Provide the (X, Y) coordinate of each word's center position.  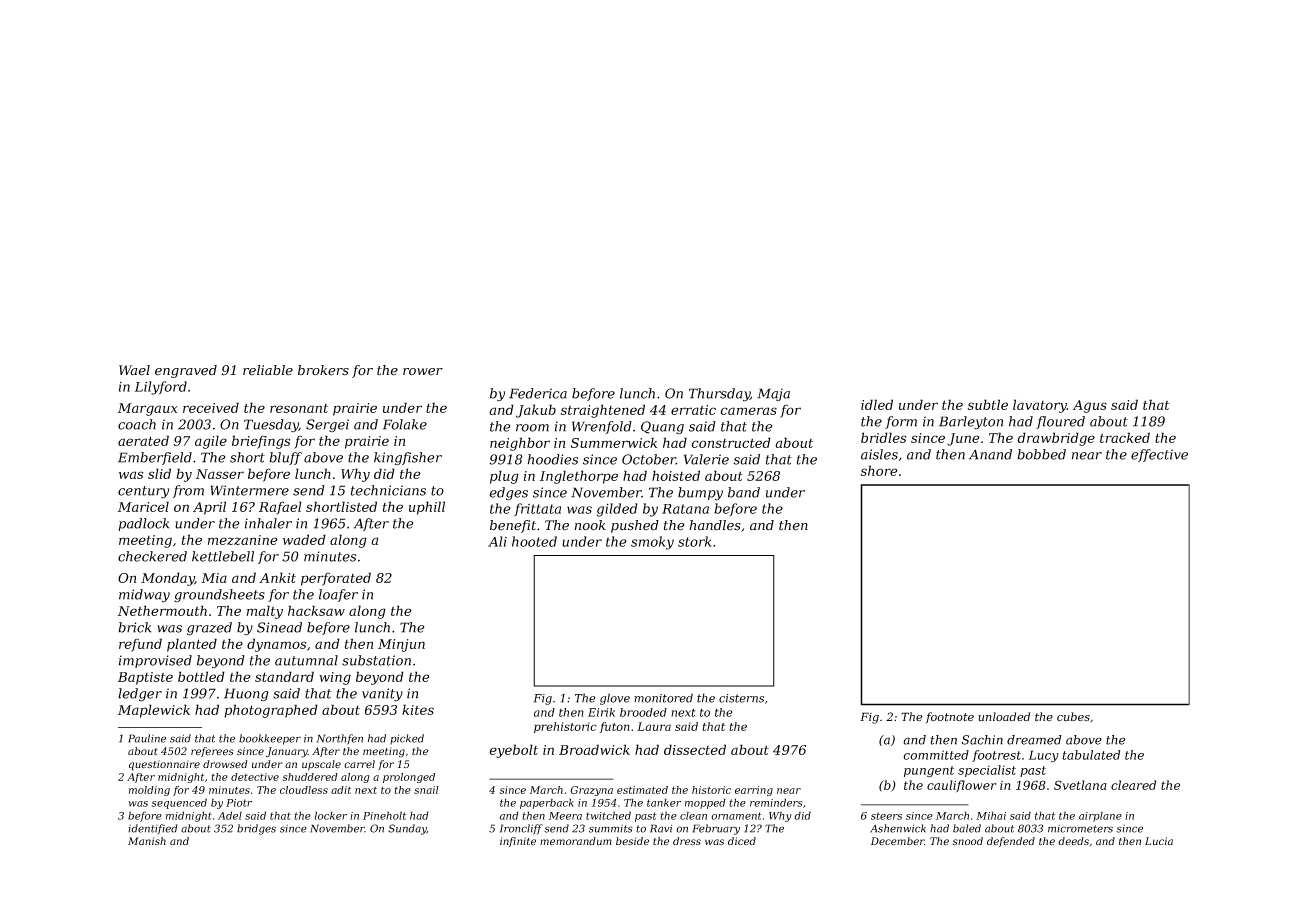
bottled (201, 676)
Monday (168, 579)
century (143, 492)
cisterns (741, 698)
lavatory (1040, 406)
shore (879, 470)
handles (715, 525)
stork (695, 541)
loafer (338, 595)
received (211, 407)
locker (331, 815)
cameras (748, 411)
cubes (1073, 717)
